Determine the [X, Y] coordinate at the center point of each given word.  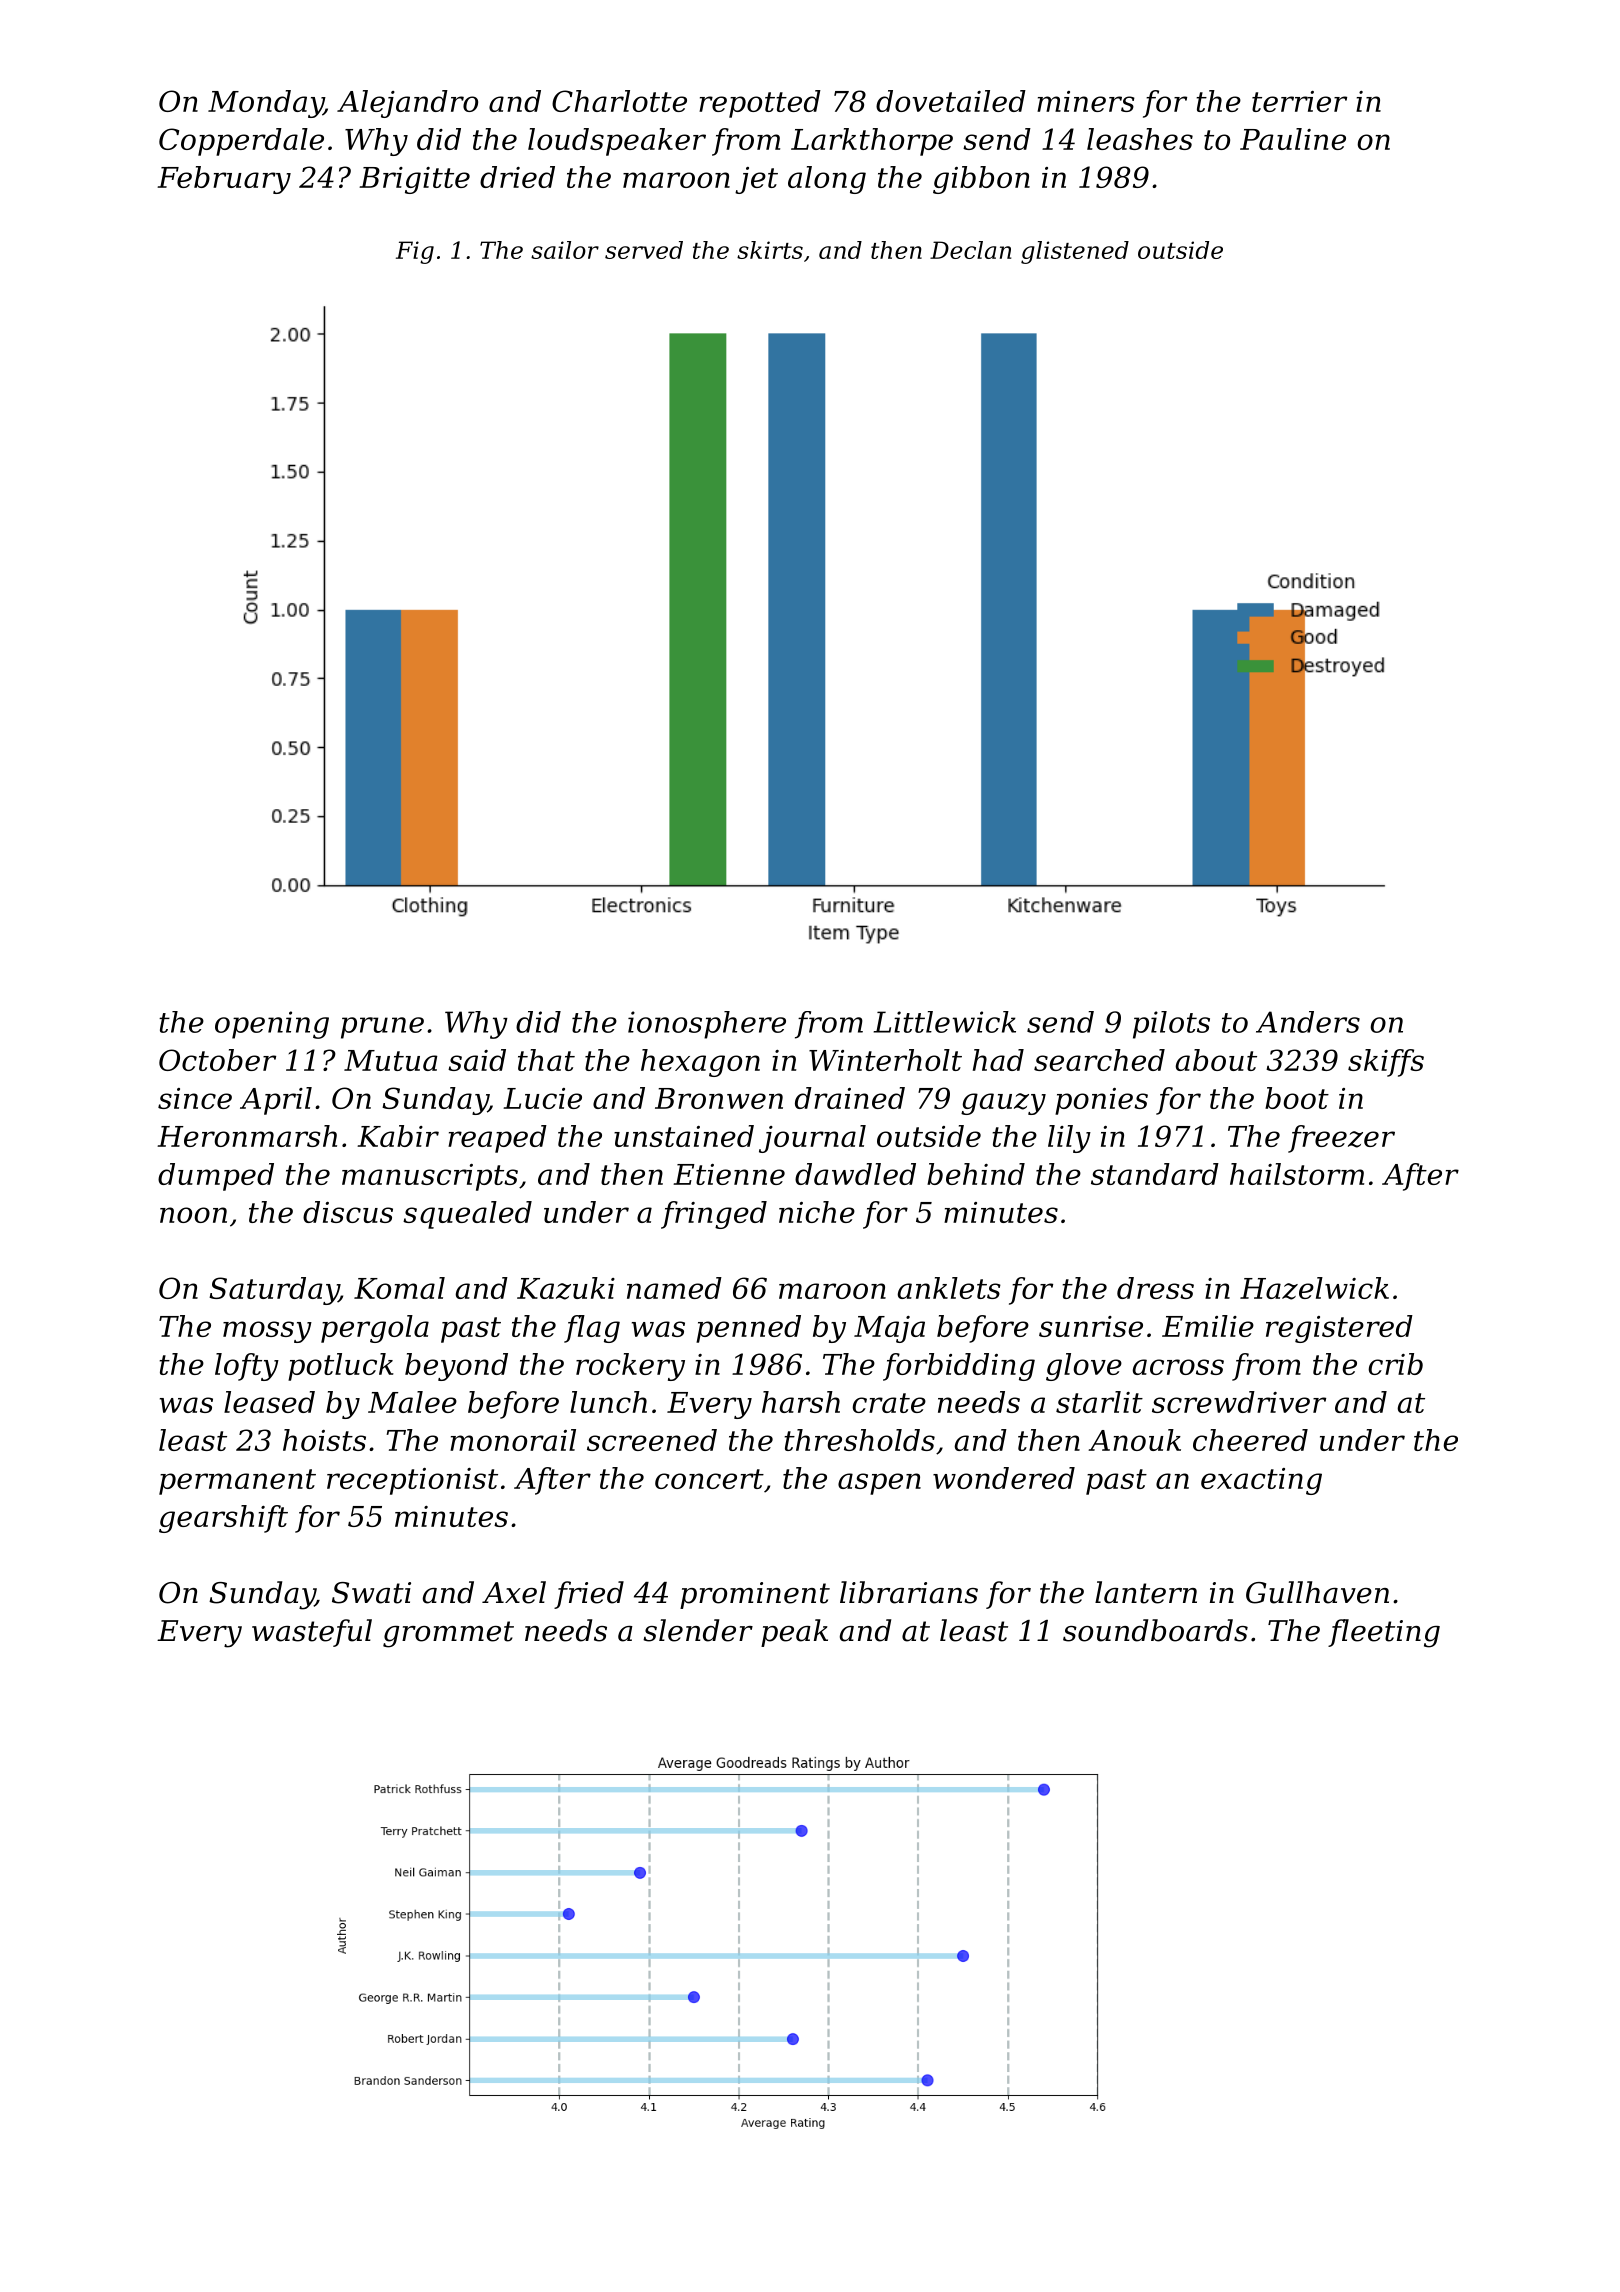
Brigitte [414, 180]
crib [1395, 1364]
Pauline [1293, 139]
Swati [371, 1593]
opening [272, 1025]
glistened [1075, 252]
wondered [1004, 1478]
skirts [770, 250]
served [644, 250]
